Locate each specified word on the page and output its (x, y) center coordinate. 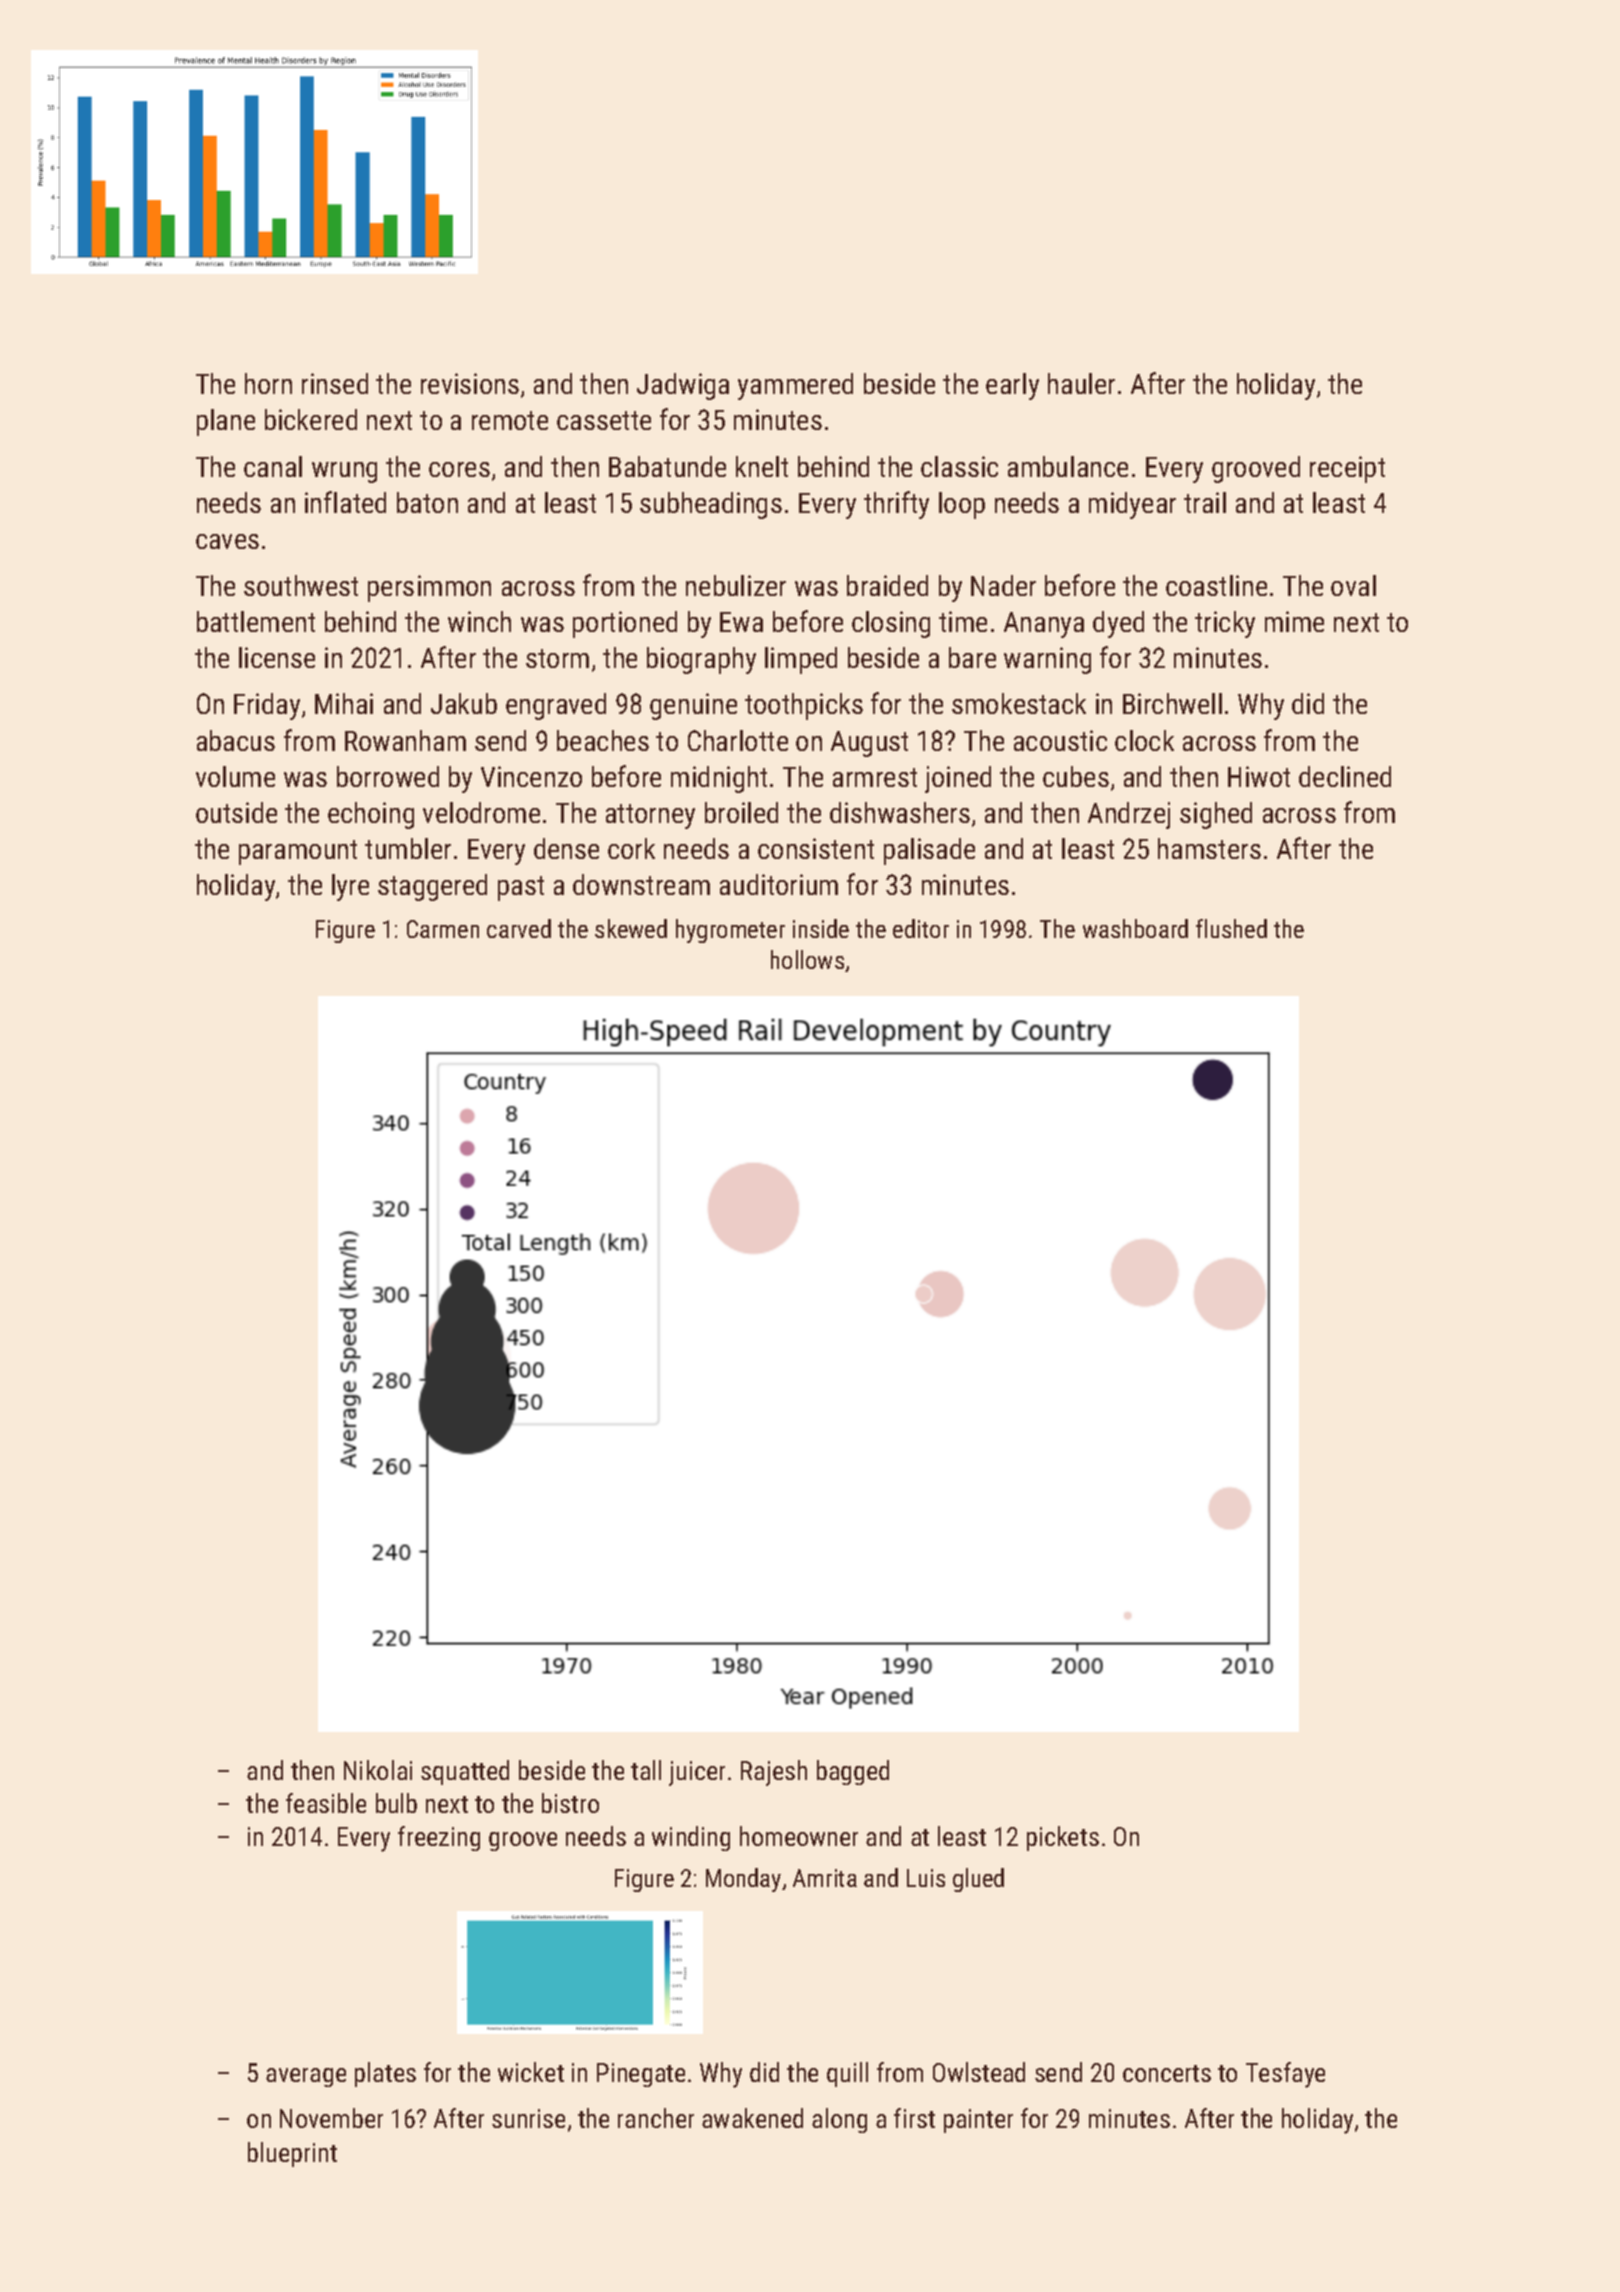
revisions (470, 383)
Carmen (443, 929)
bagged (853, 1772)
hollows (807, 959)
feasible (326, 1803)
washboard (1135, 928)
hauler (1081, 383)
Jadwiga (683, 386)
